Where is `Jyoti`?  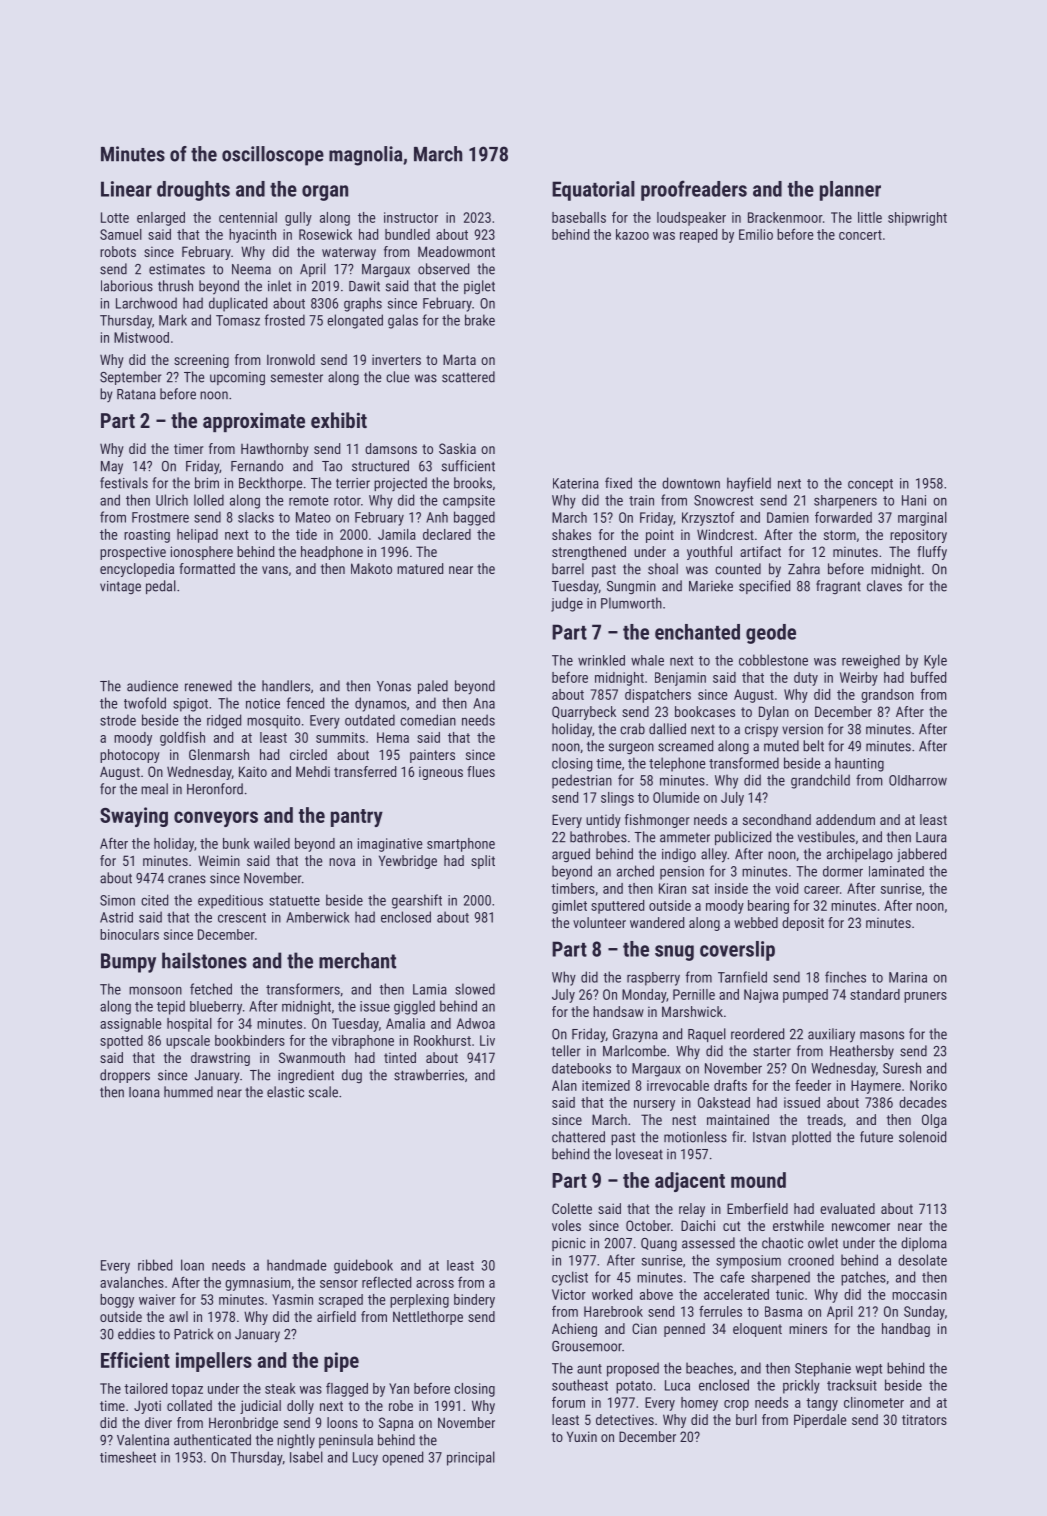 Jyoti is located at coordinates (147, 1407).
